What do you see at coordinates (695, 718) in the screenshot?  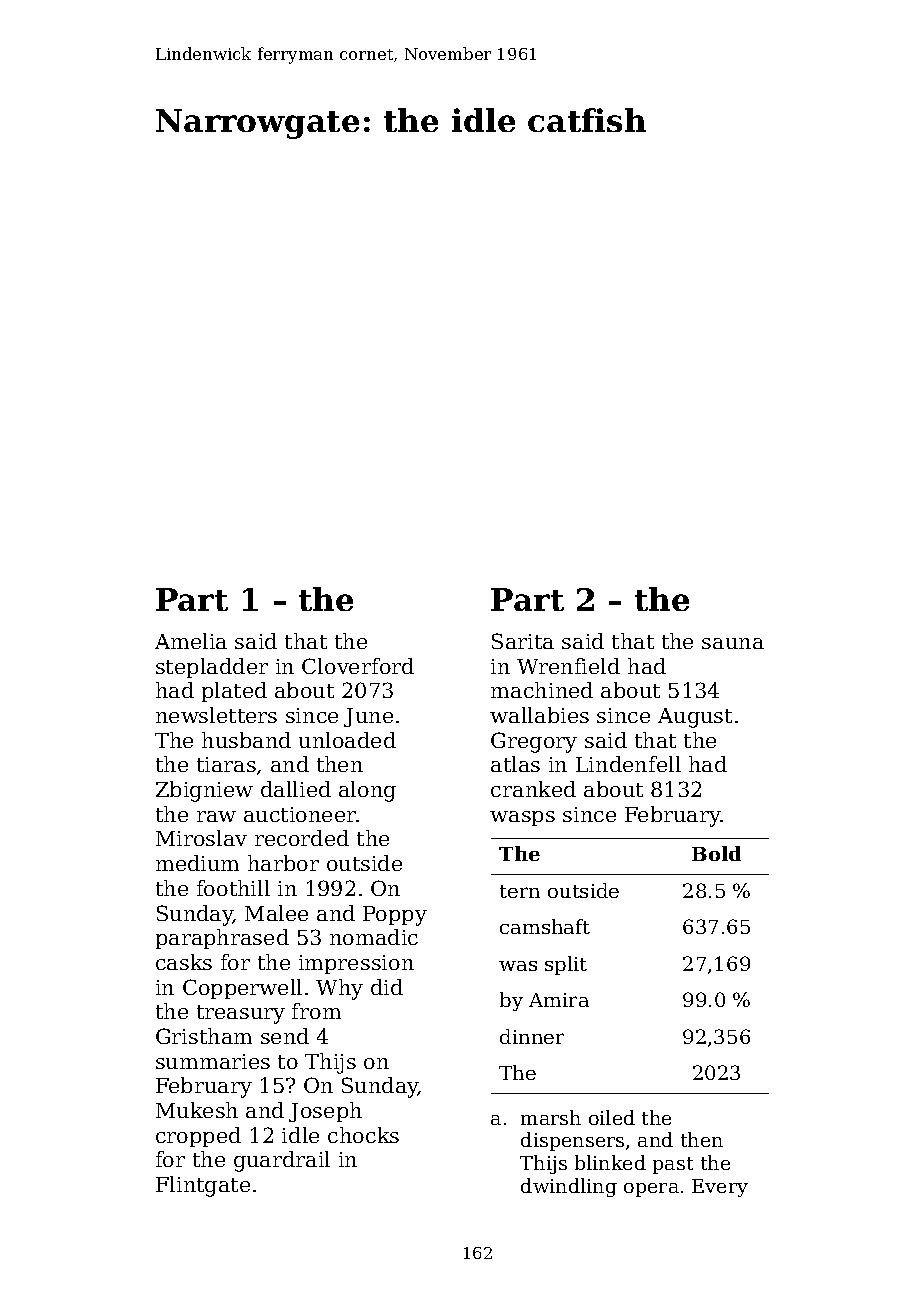 I see `August` at bounding box center [695, 718].
